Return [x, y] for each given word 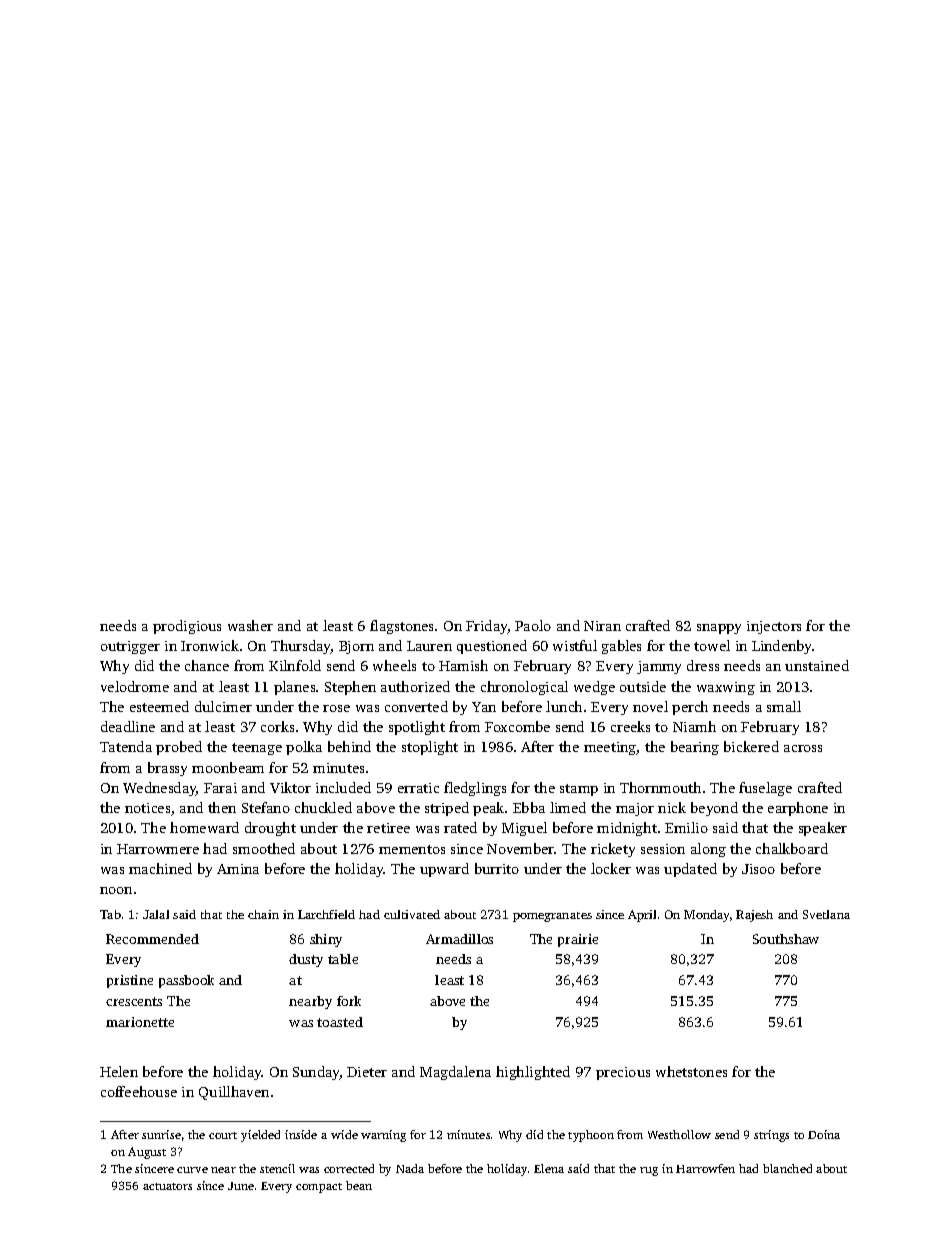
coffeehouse [139, 1091]
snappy [719, 629]
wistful [575, 645]
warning [383, 1136]
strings [771, 1136]
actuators [167, 1186]
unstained [817, 665]
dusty [306, 960]
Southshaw [786, 939]
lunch [564, 706]
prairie [578, 940]
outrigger [130, 647]
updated [690, 870]
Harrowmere [158, 849]
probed [179, 748]
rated [460, 827]
